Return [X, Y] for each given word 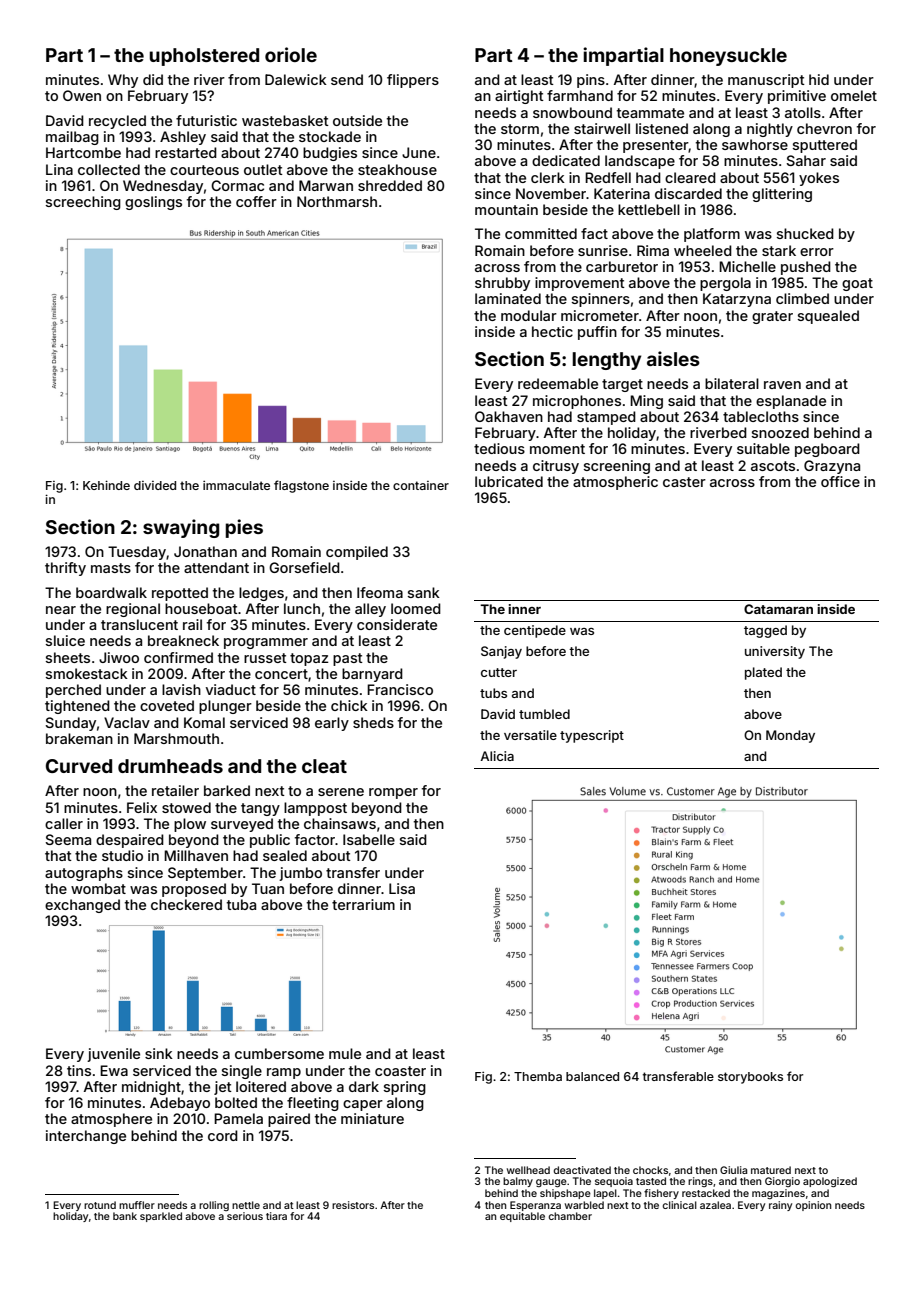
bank [125, 1216]
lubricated [509, 481]
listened [662, 128]
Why [123, 81]
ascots [773, 466]
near [61, 610]
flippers [413, 81]
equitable [522, 1217]
